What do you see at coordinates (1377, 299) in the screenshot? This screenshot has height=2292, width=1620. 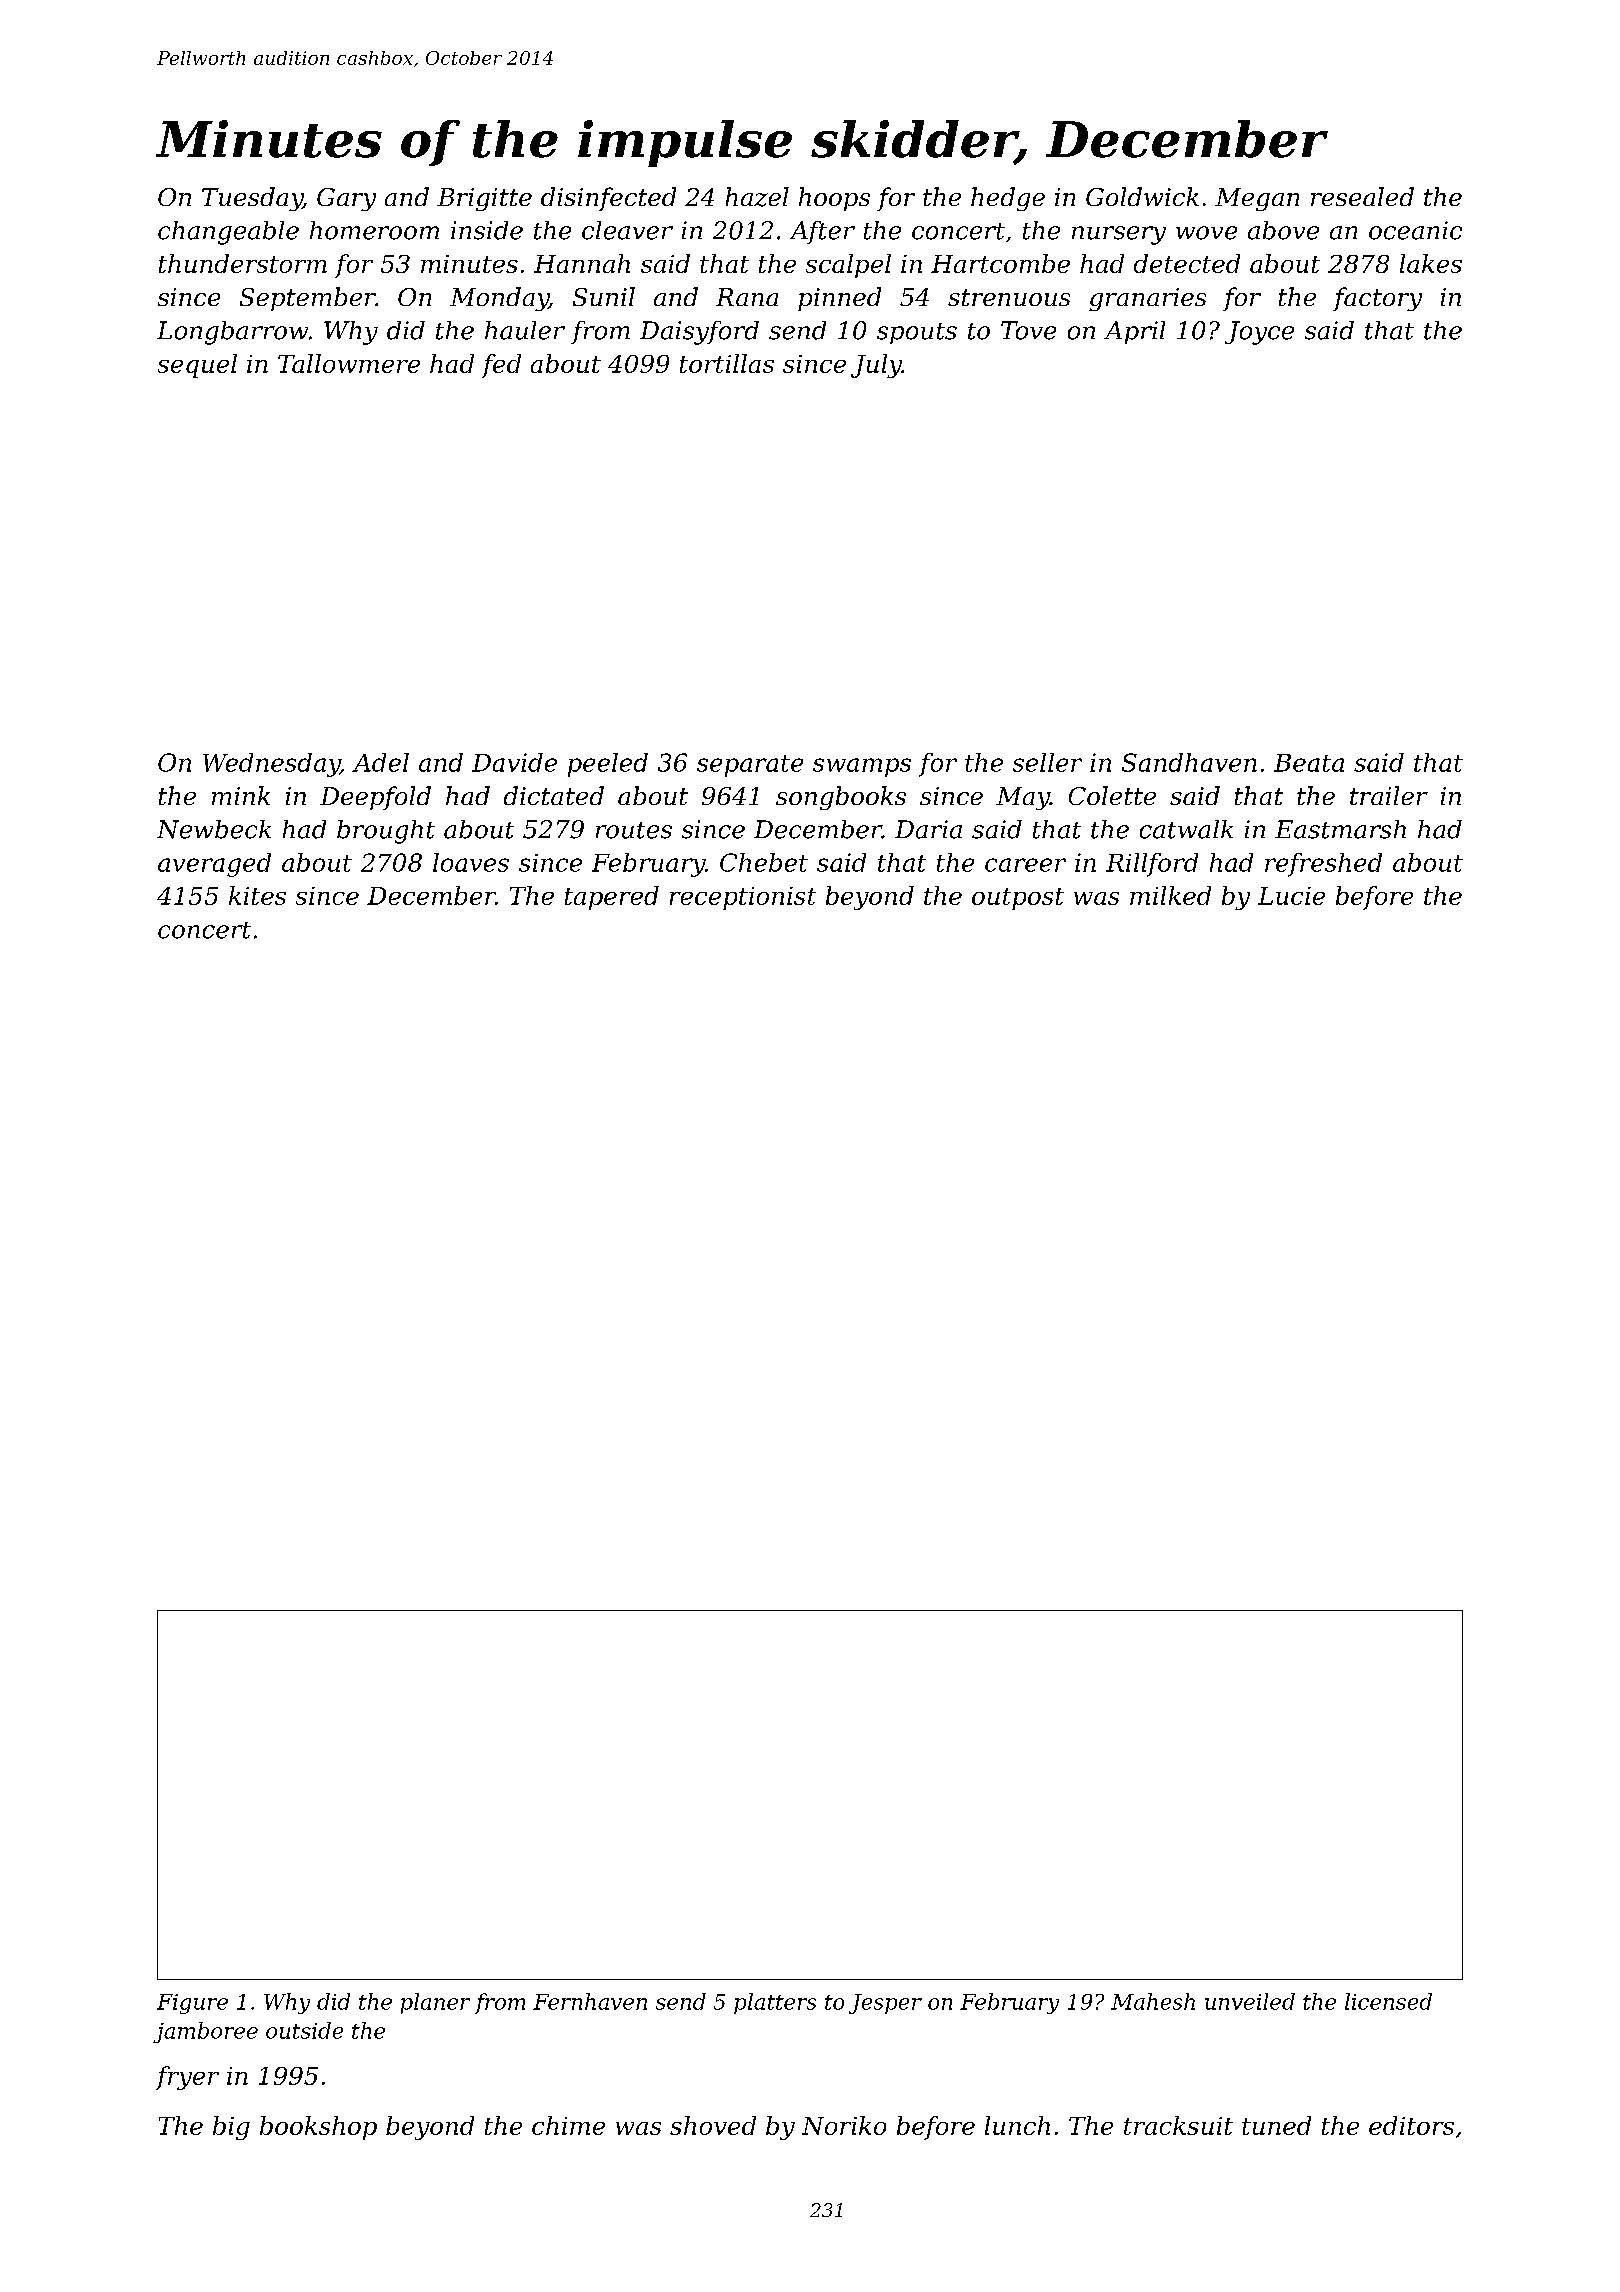 I see `factory` at bounding box center [1377, 299].
